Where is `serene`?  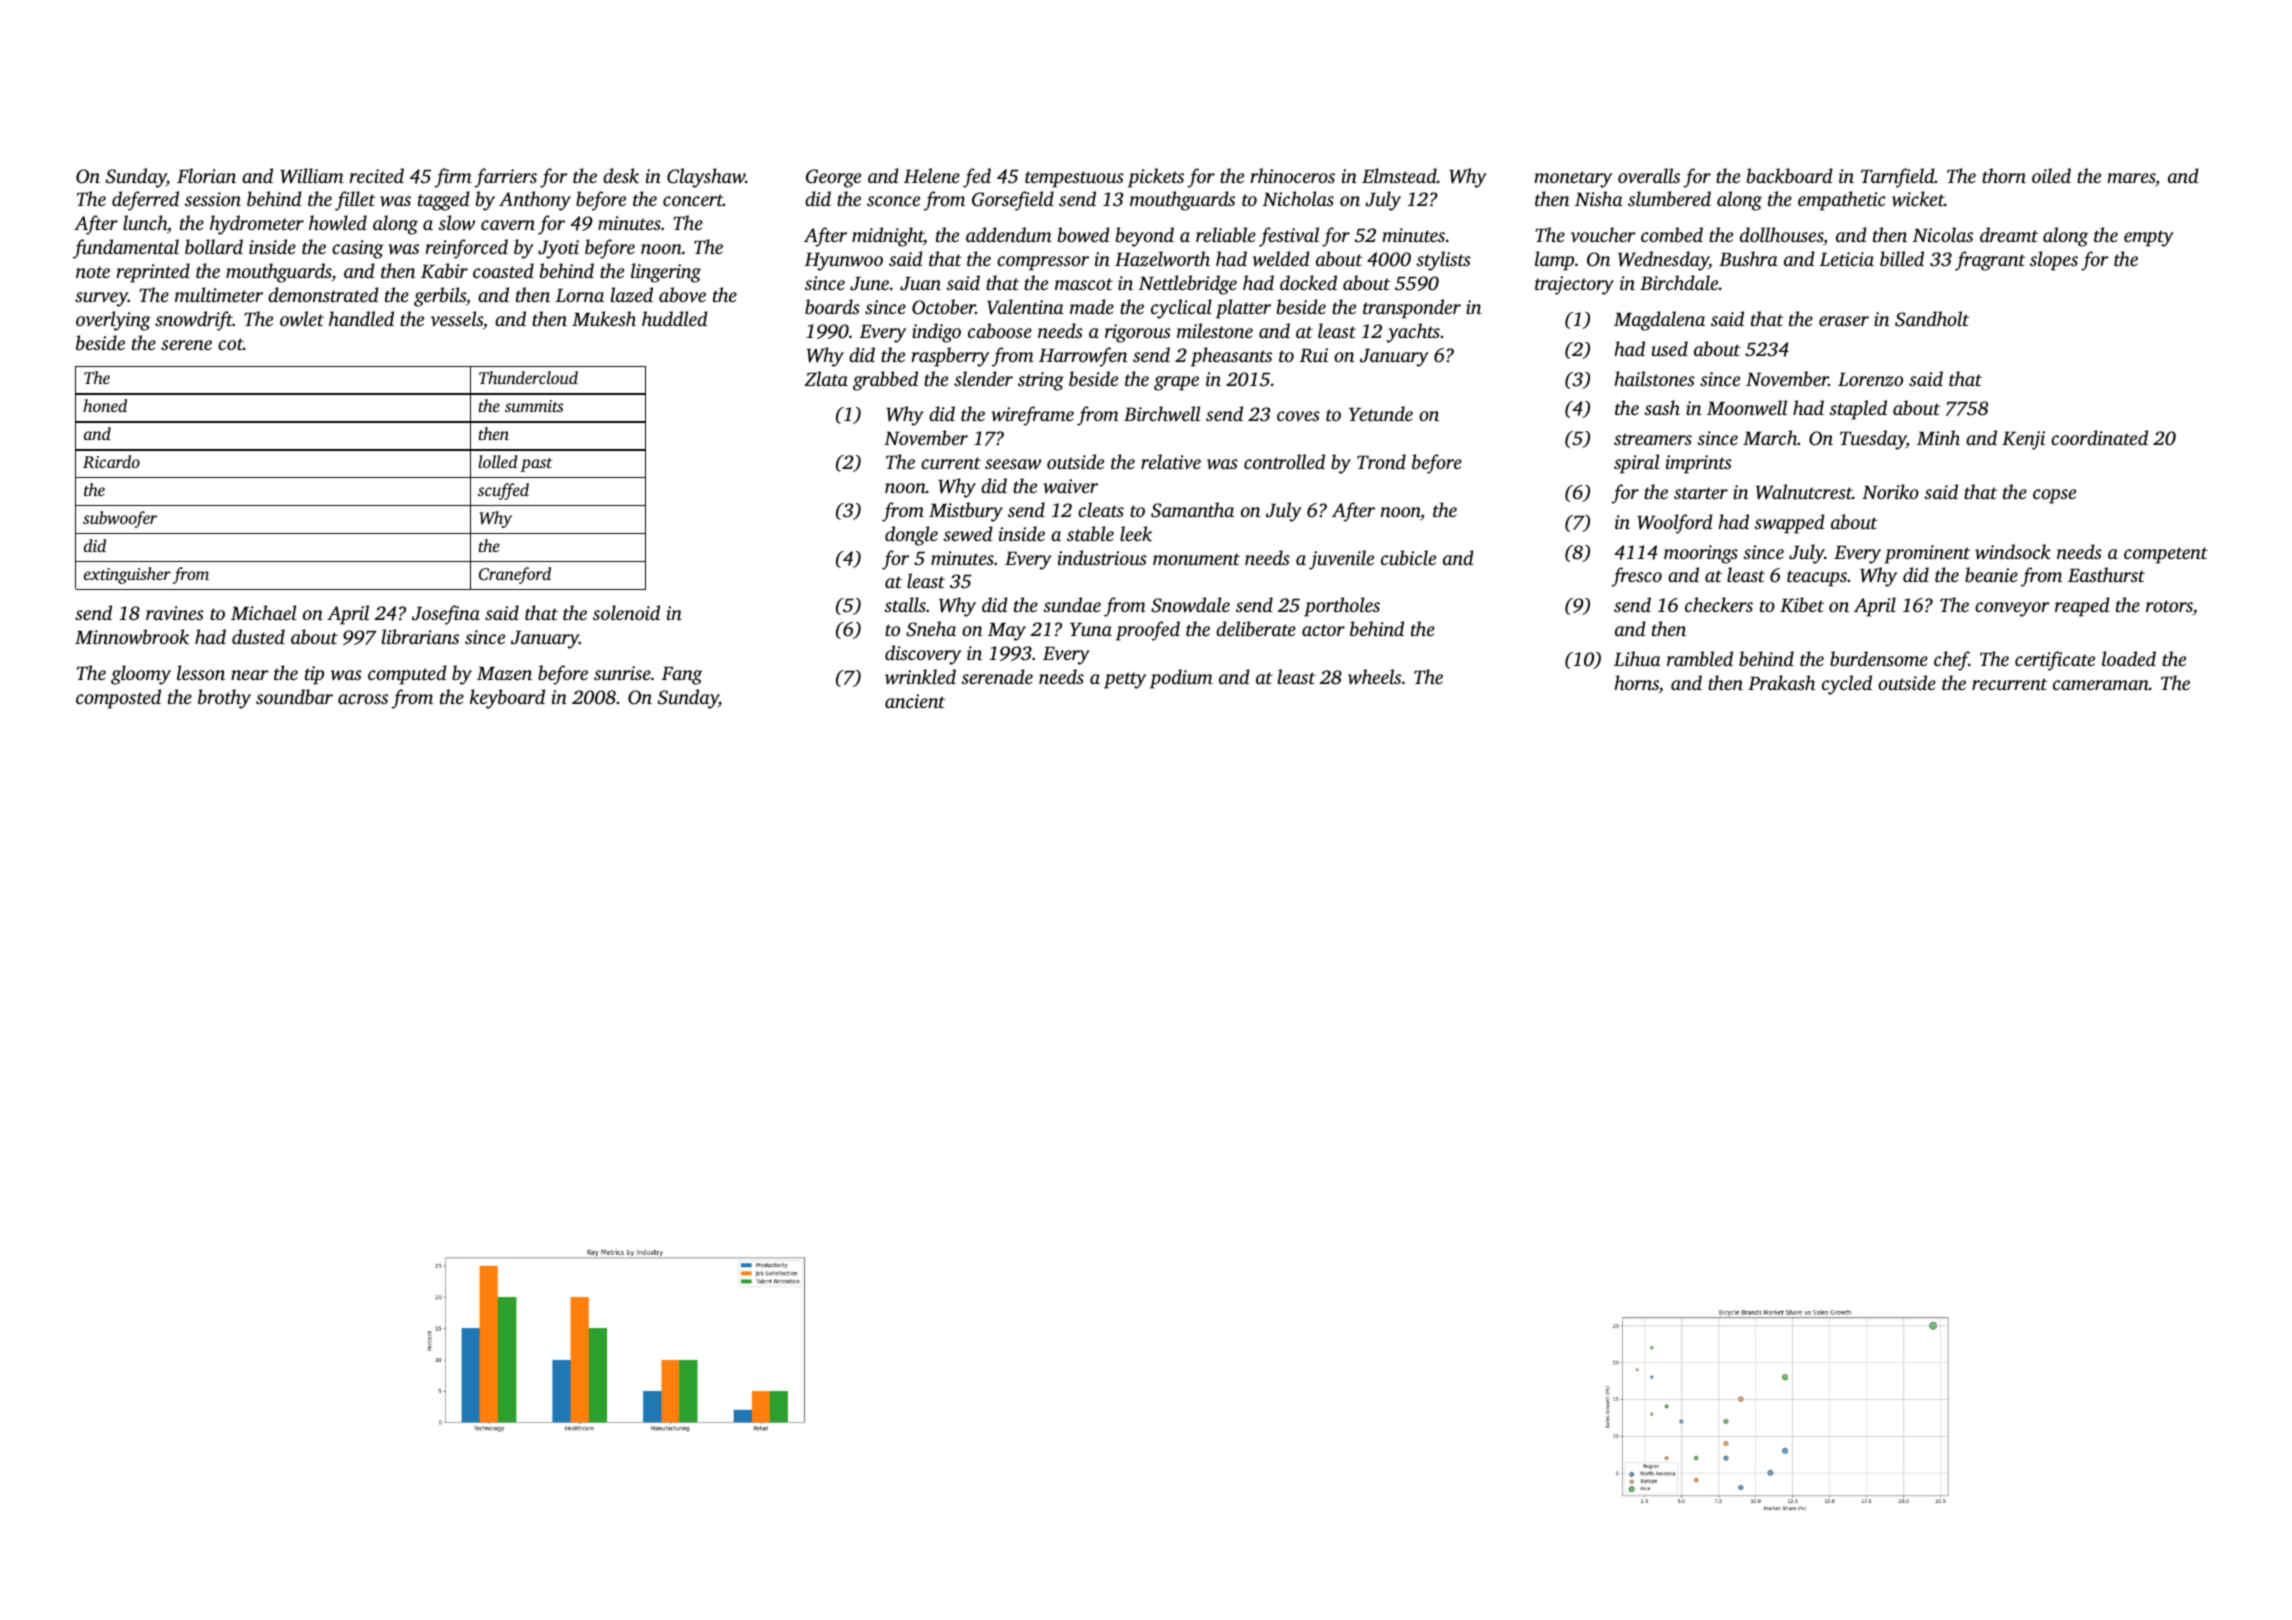 serene is located at coordinates (186, 345).
